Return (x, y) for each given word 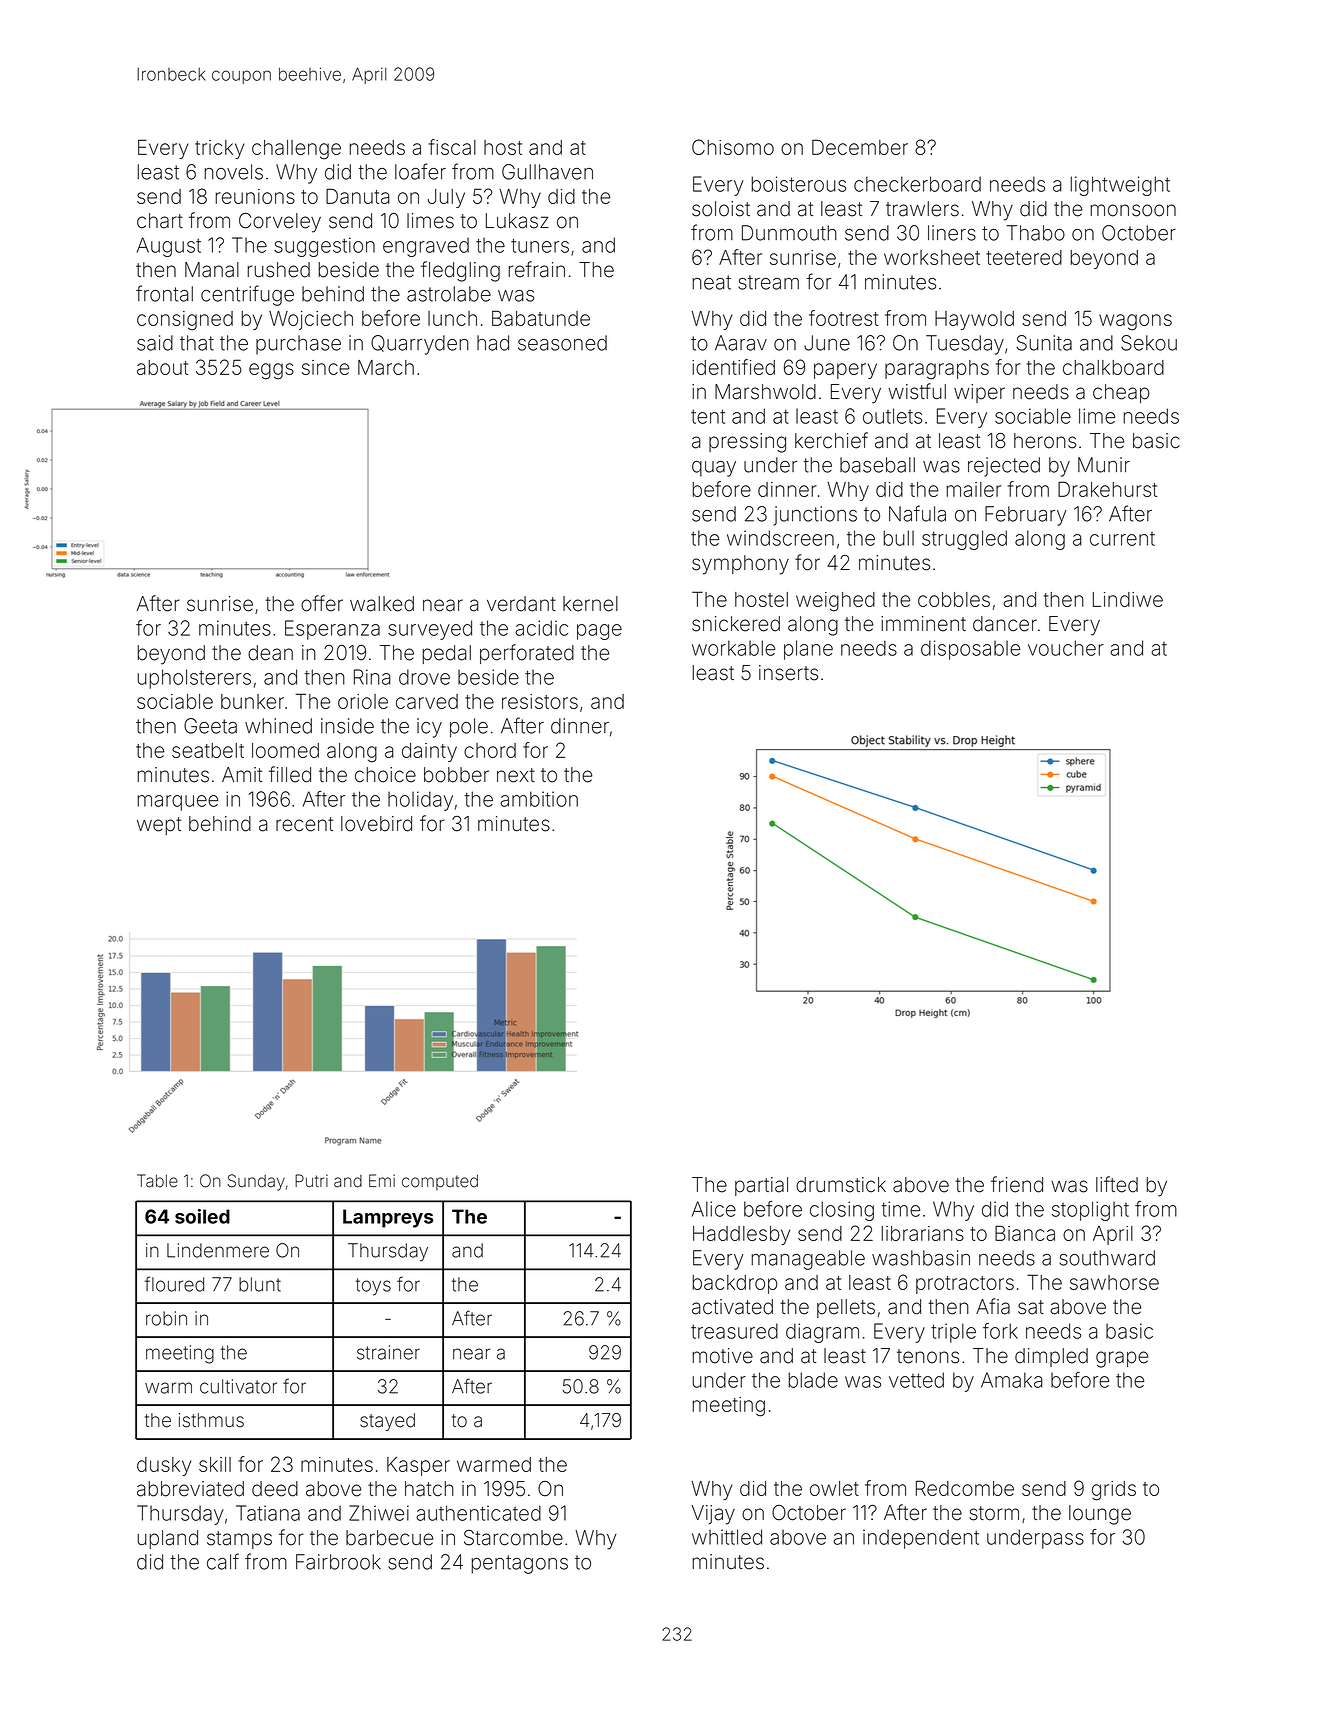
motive (722, 1356)
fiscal (452, 147)
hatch (429, 1489)
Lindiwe (1128, 599)
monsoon (1133, 210)
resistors (540, 701)
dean (270, 653)
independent (921, 1539)
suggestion (324, 247)
